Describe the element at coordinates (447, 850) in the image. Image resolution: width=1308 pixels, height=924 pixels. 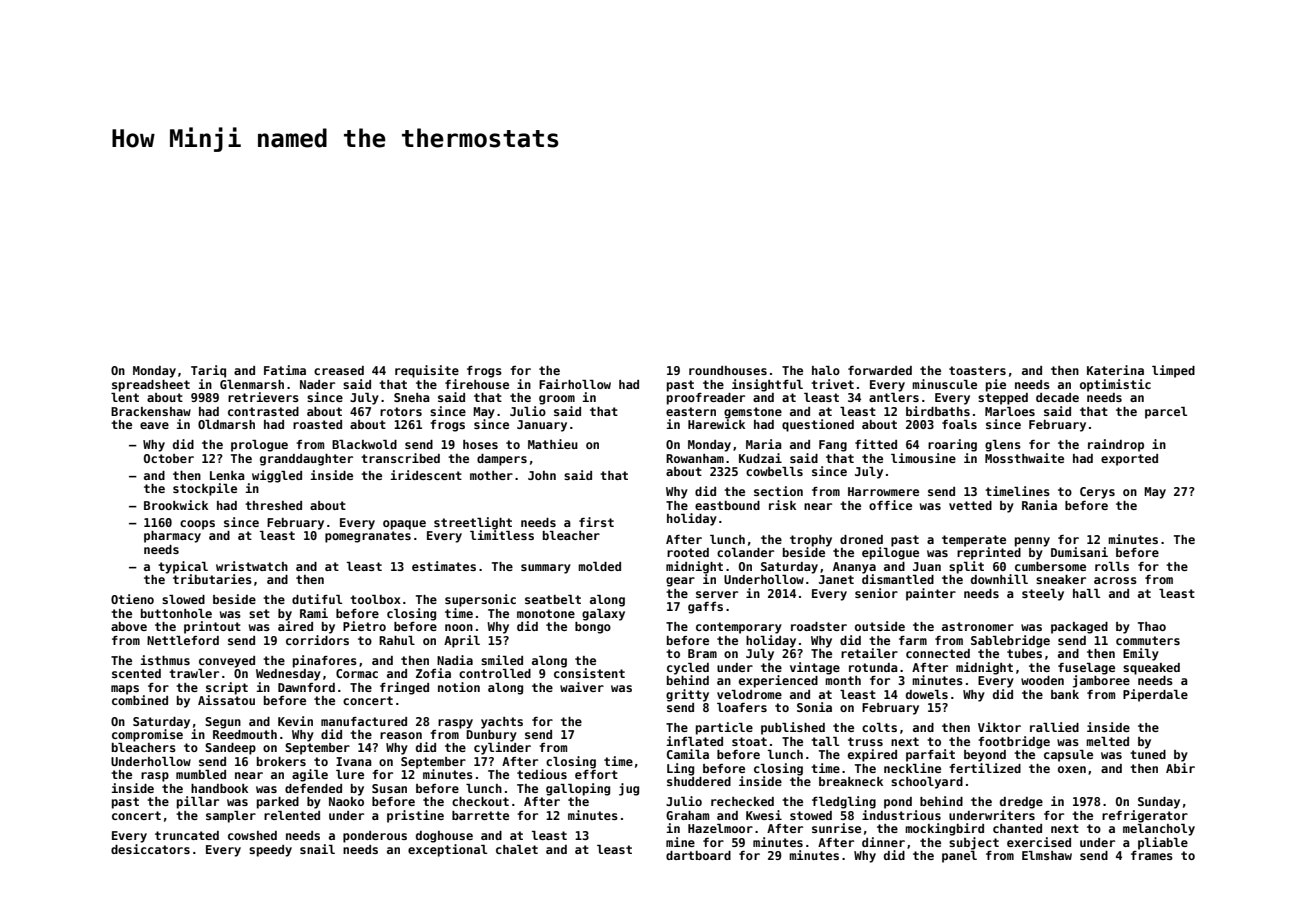
I see `exceptional` at that location.
